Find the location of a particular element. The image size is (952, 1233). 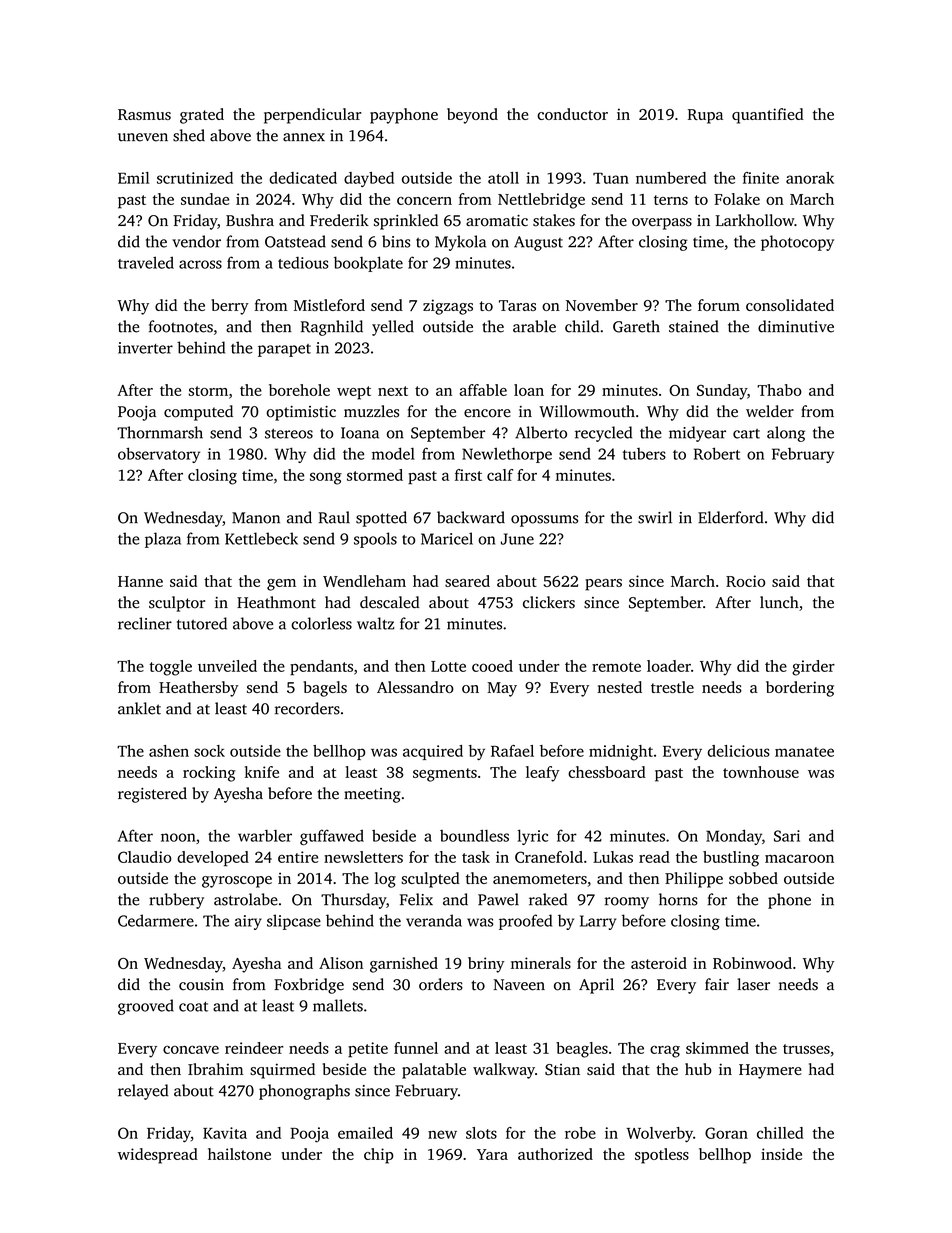

beagles is located at coordinates (582, 1050).
